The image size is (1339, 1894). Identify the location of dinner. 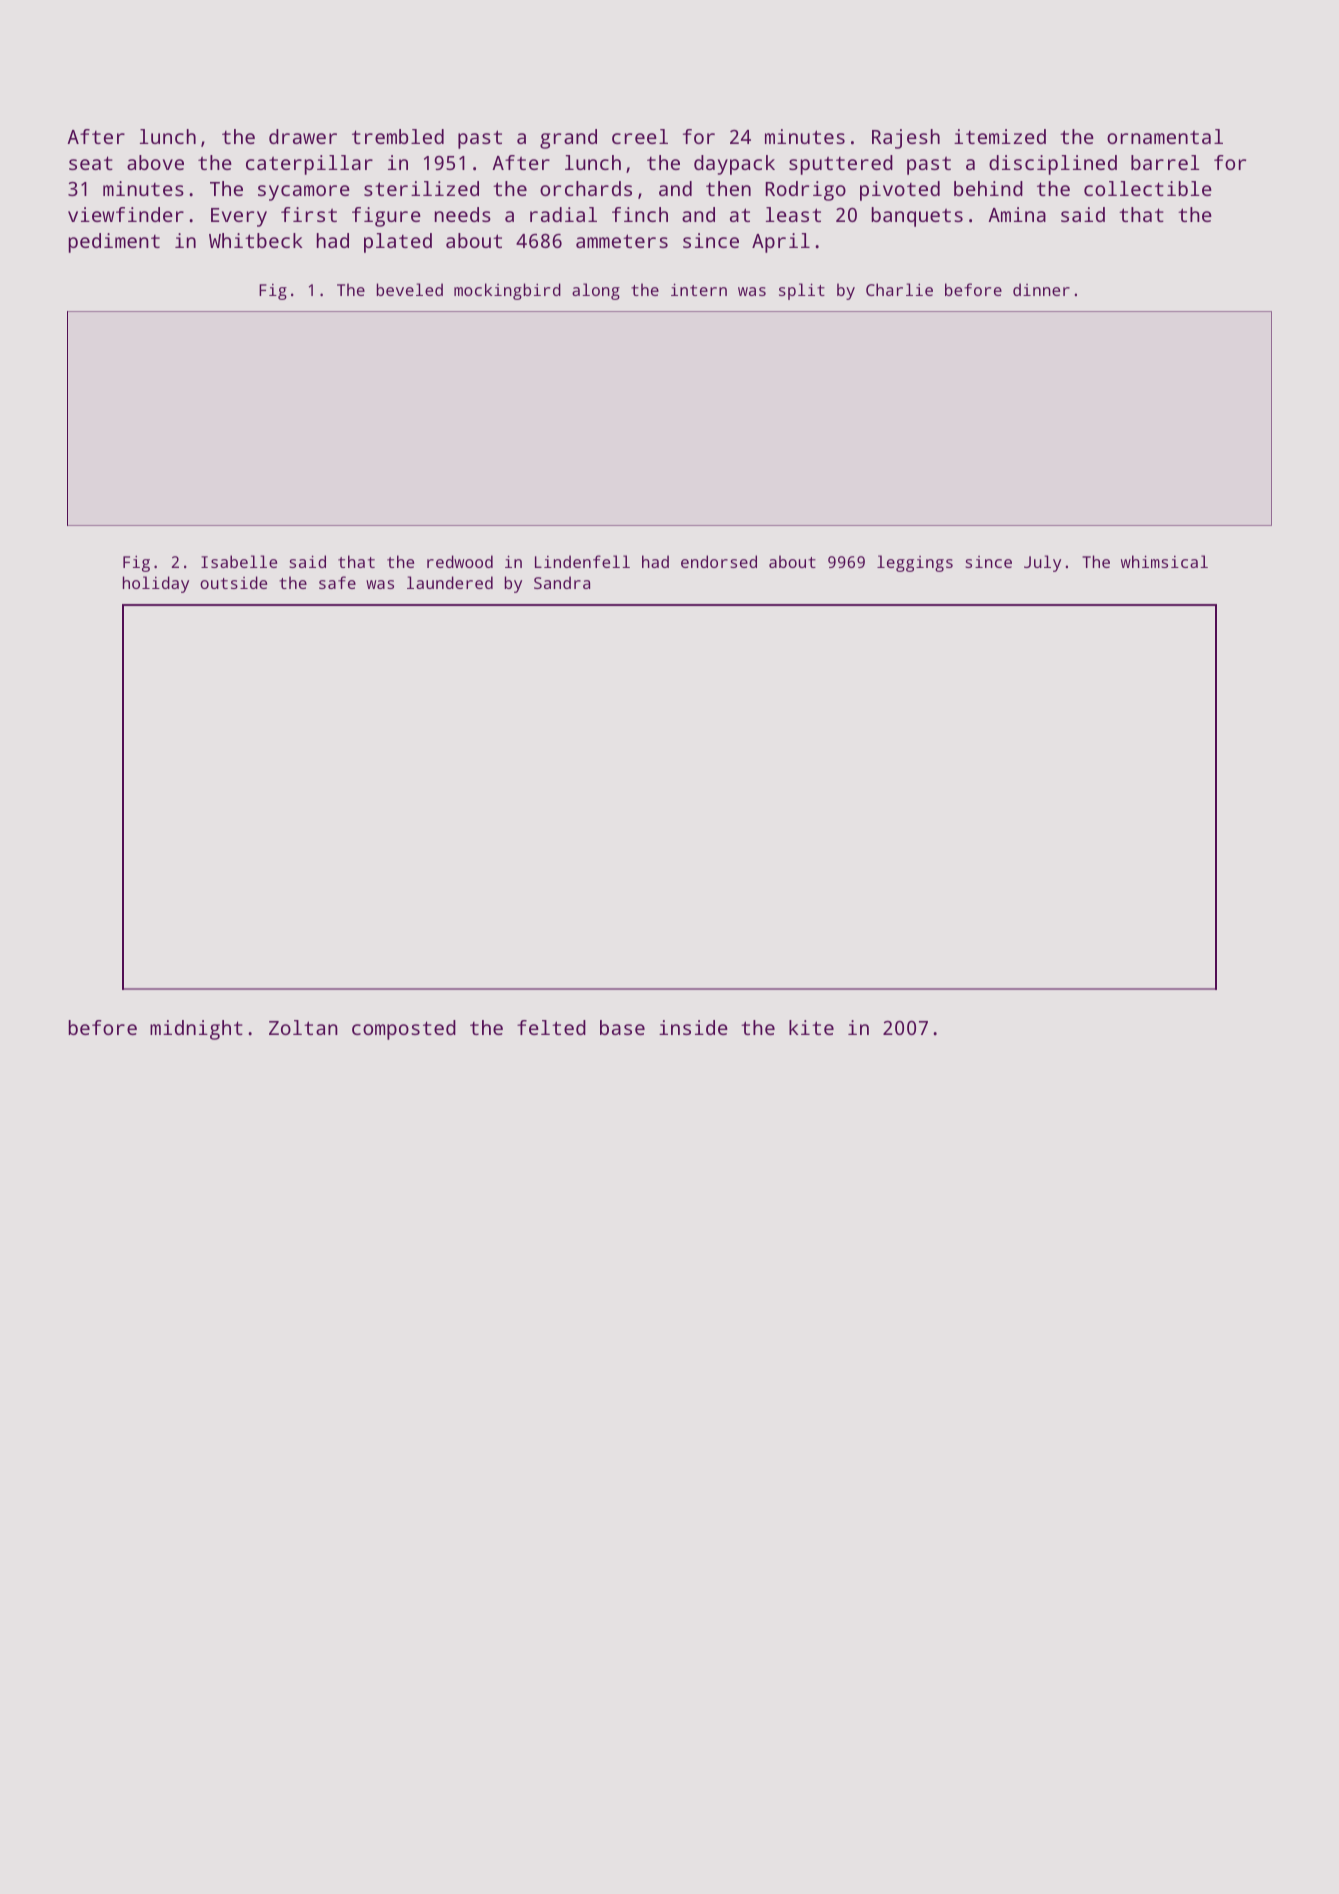
(1041, 289).
